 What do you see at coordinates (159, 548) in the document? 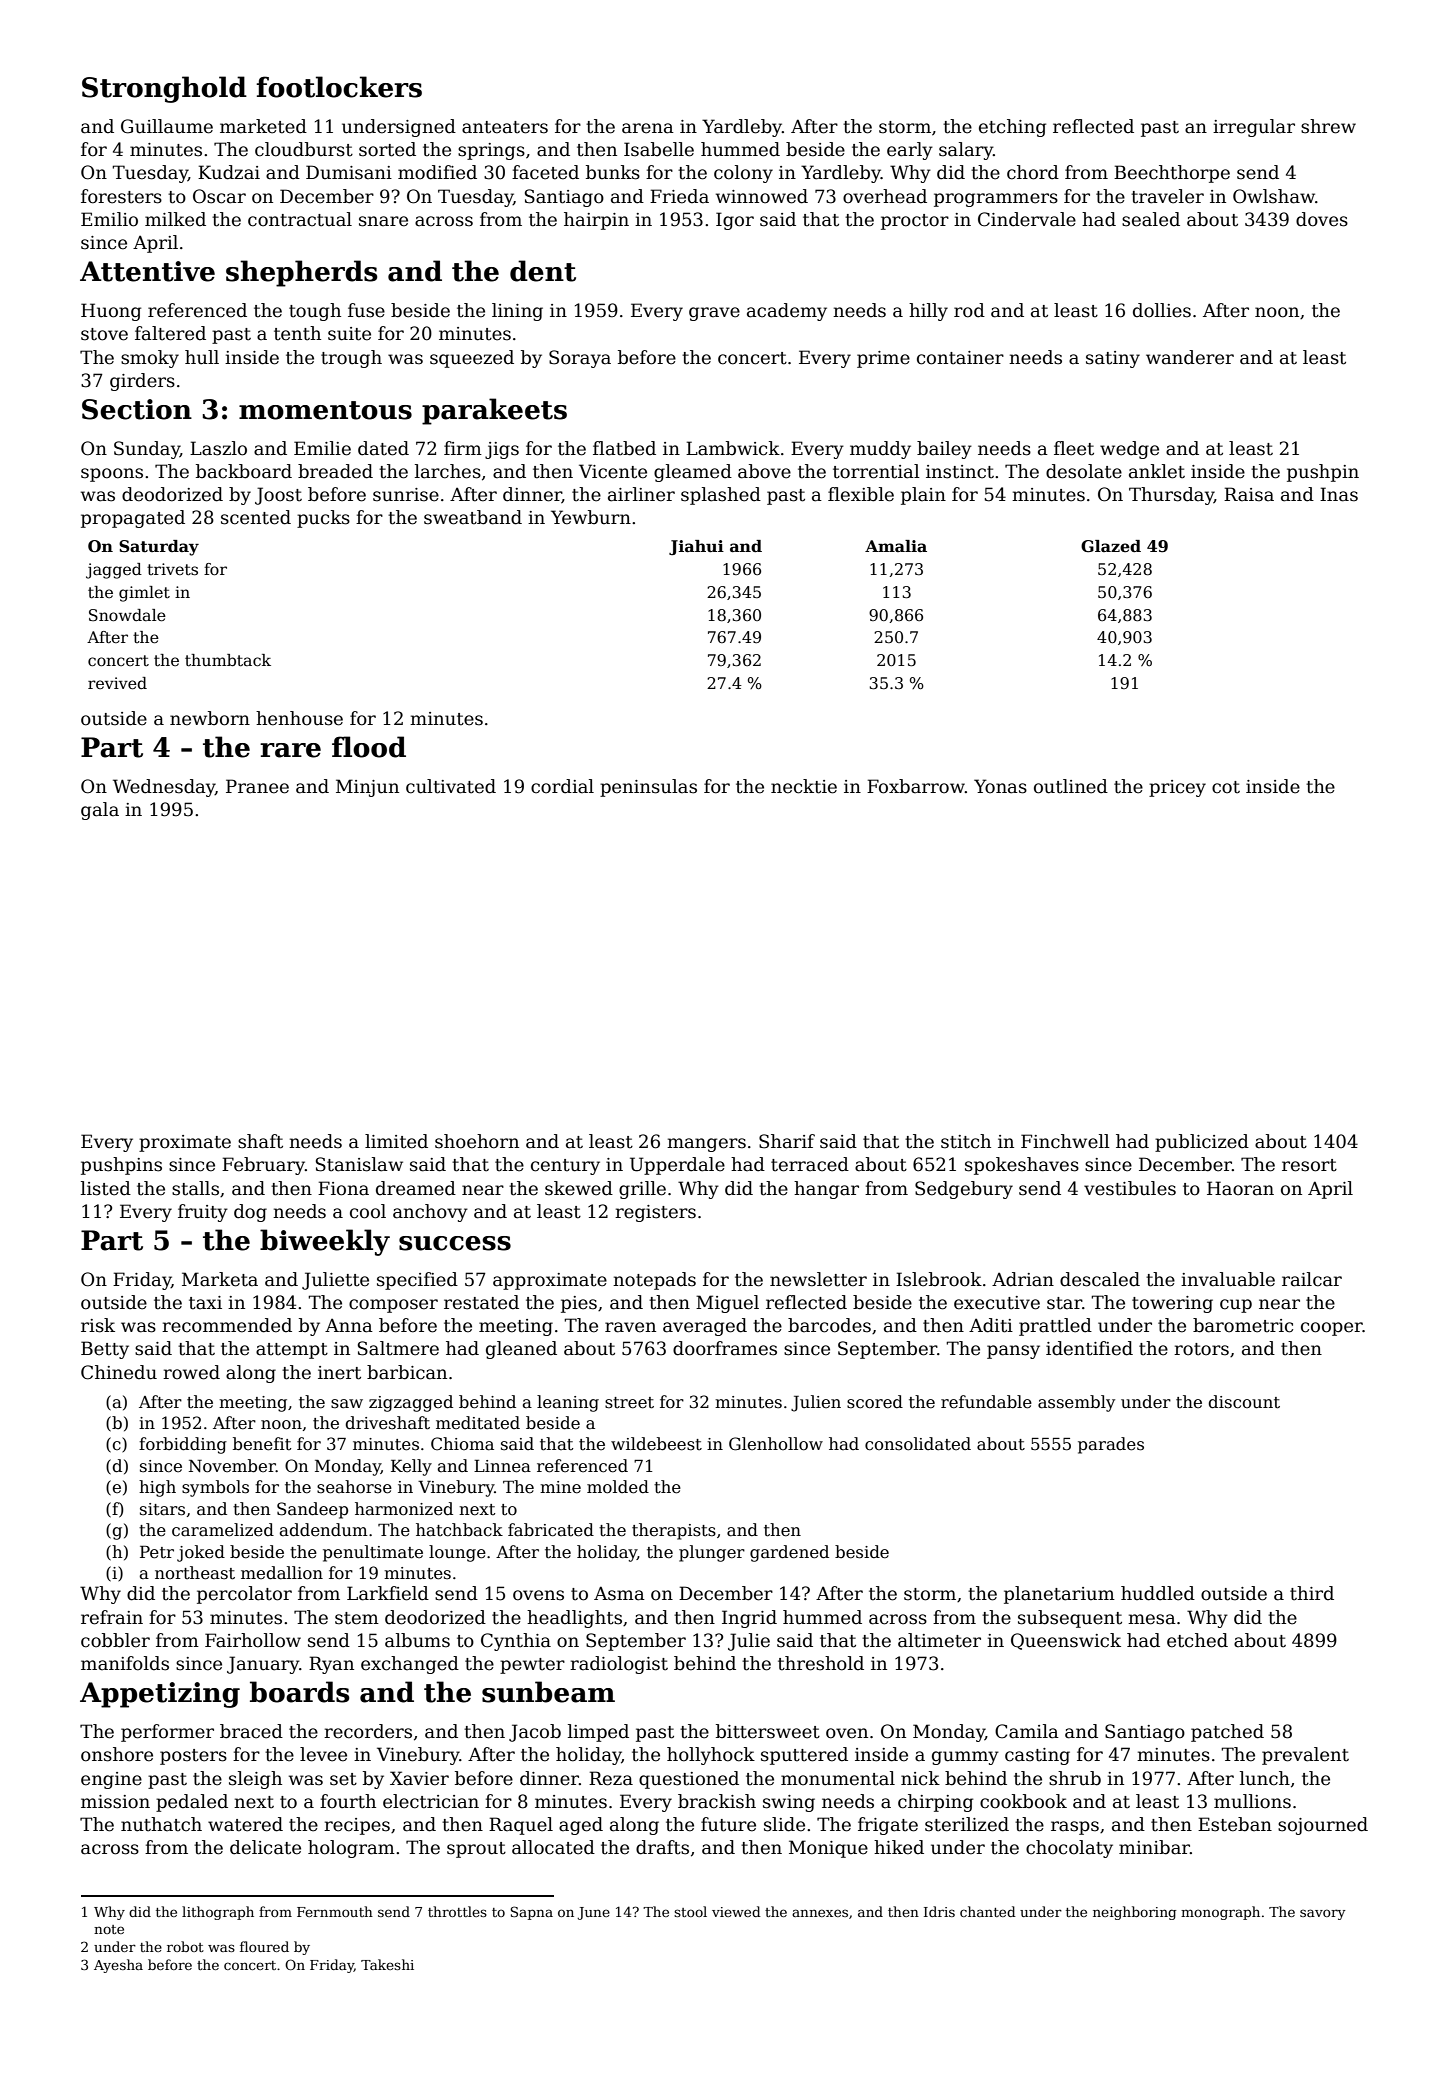
I see `Saturday` at bounding box center [159, 548].
